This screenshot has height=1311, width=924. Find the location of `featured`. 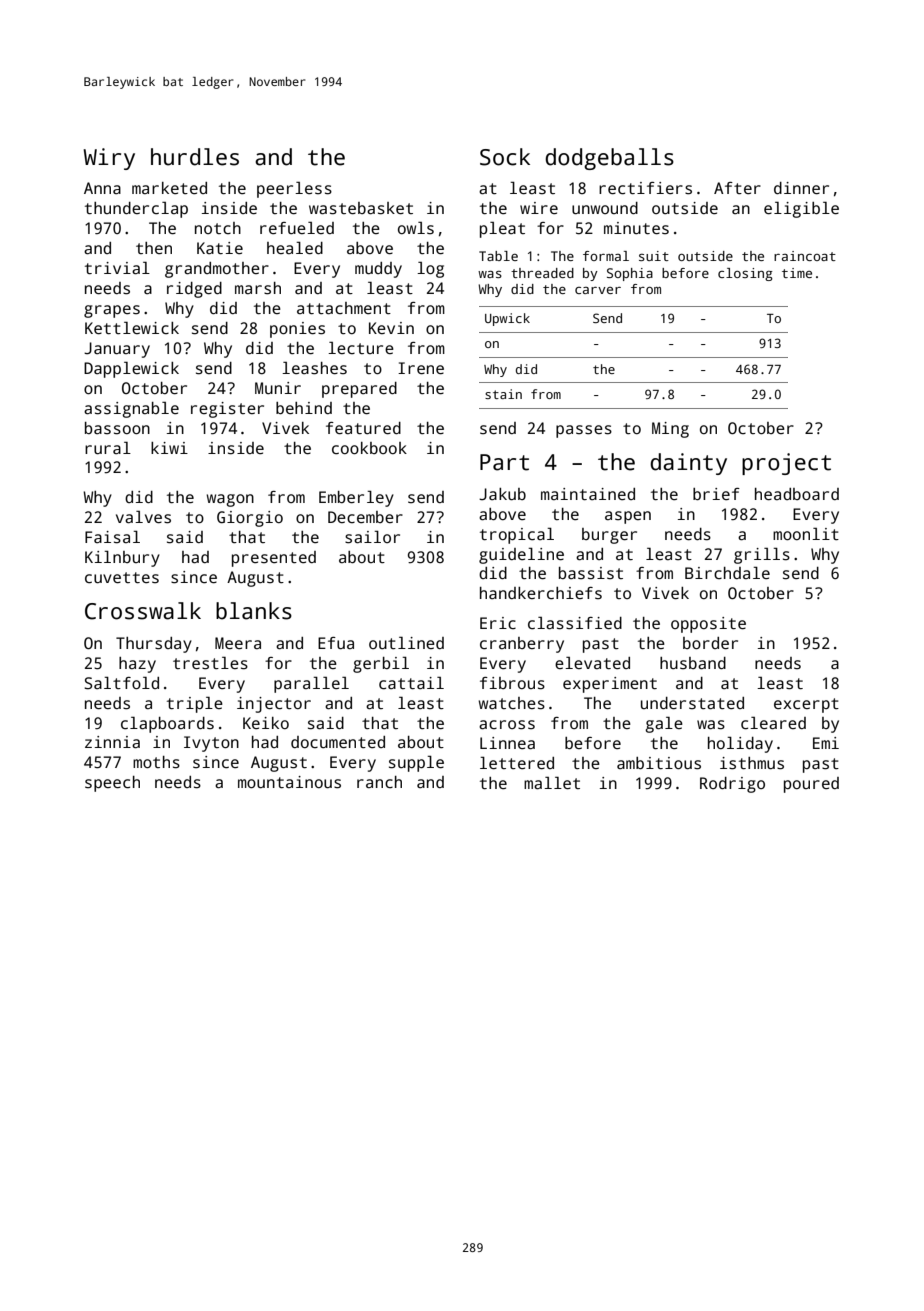

featured is located at coordinates (363, 428).
